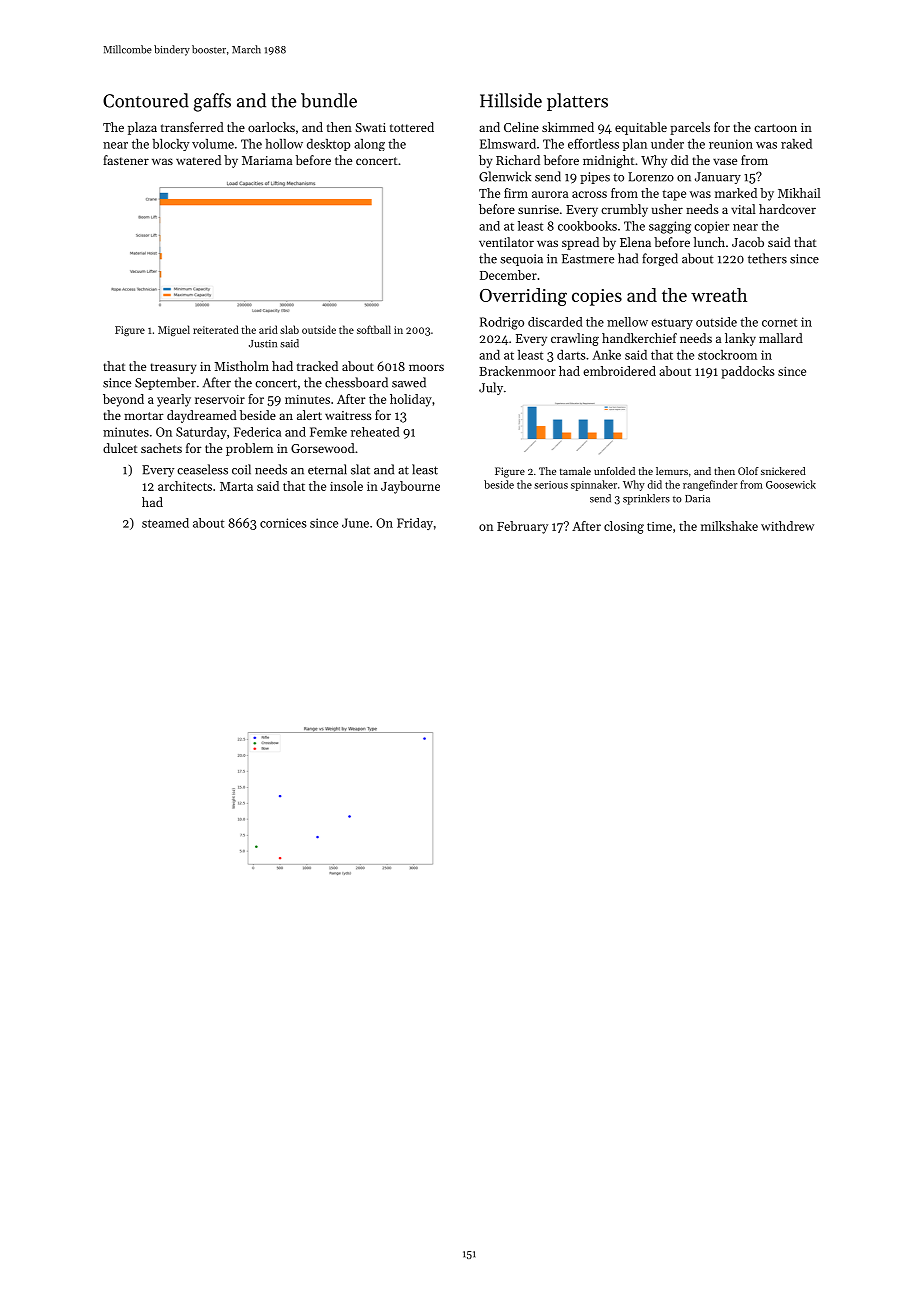  I want to click on snickered, so click(783, 471).
